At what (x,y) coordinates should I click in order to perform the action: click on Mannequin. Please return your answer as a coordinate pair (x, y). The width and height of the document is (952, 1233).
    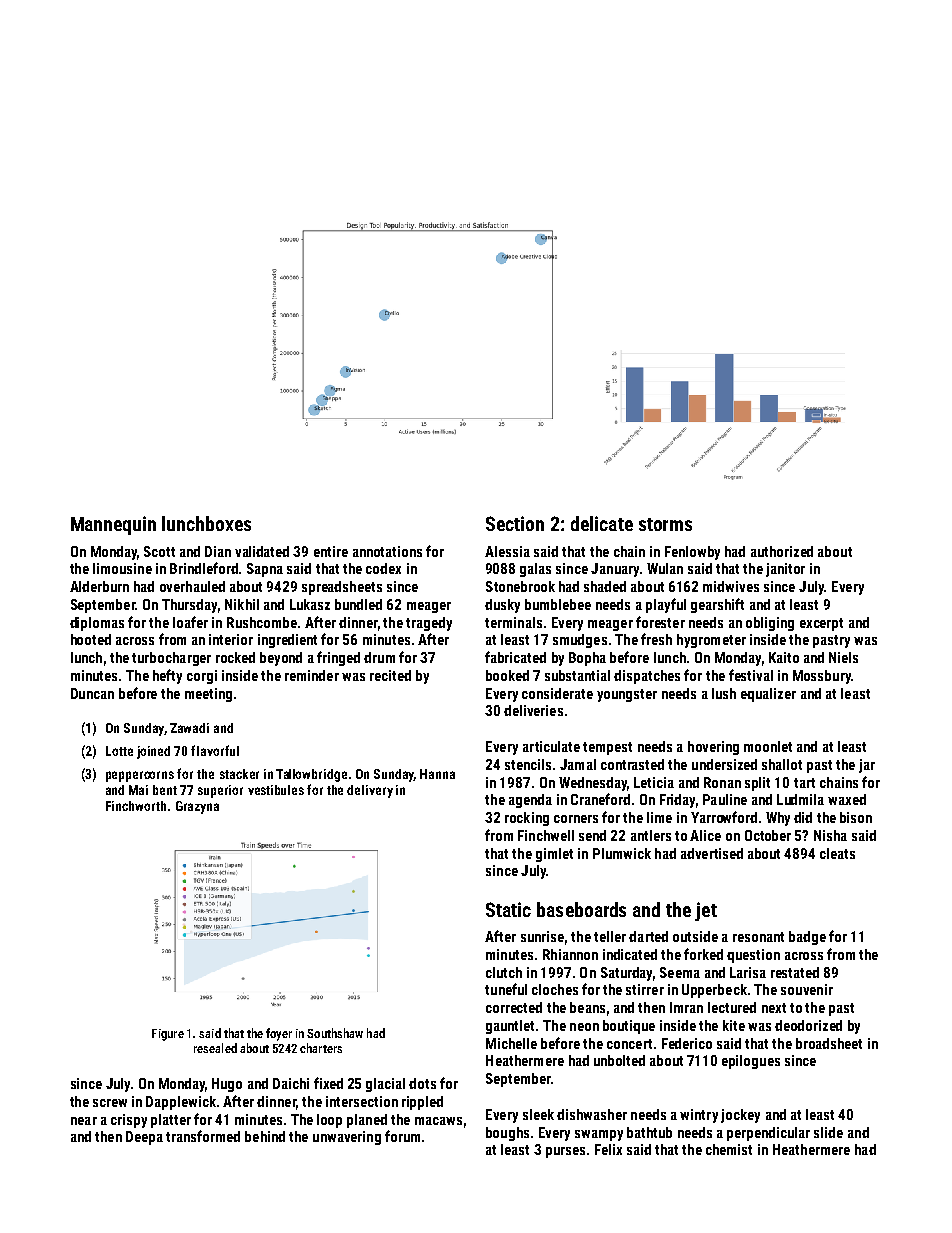
    Looking at the image, I should click on (113, 525).
